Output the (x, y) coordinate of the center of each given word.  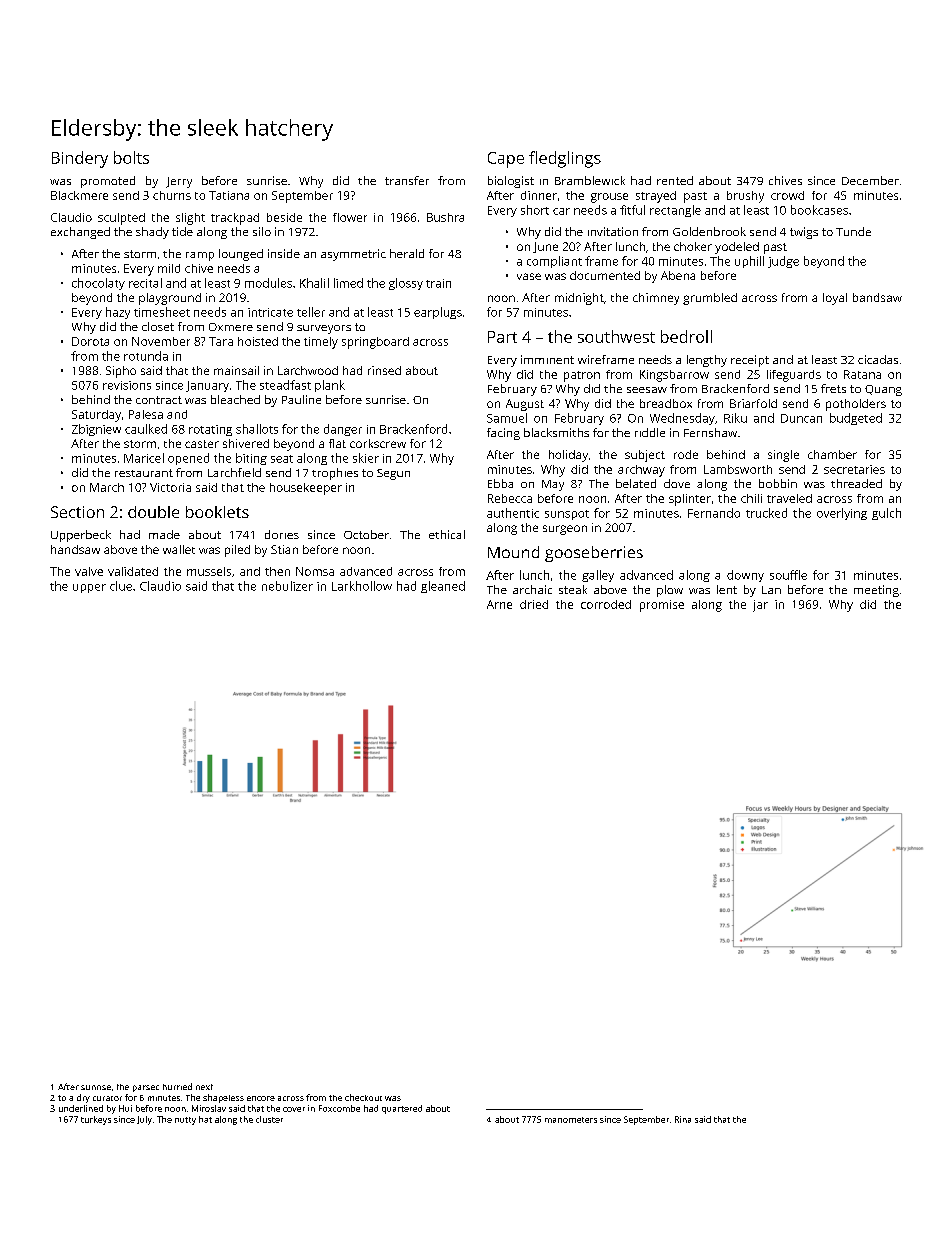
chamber (832, 454)
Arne (499, 604)
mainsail (236, 370)
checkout (363, 1097)
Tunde (853, 231)
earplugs (438, 313)
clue (121, 586)
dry (83, 1098)
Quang (883, 390)
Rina (683, 1119)
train (438, 283)
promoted (108, 182)
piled (237, 551)
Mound (513, 552)
